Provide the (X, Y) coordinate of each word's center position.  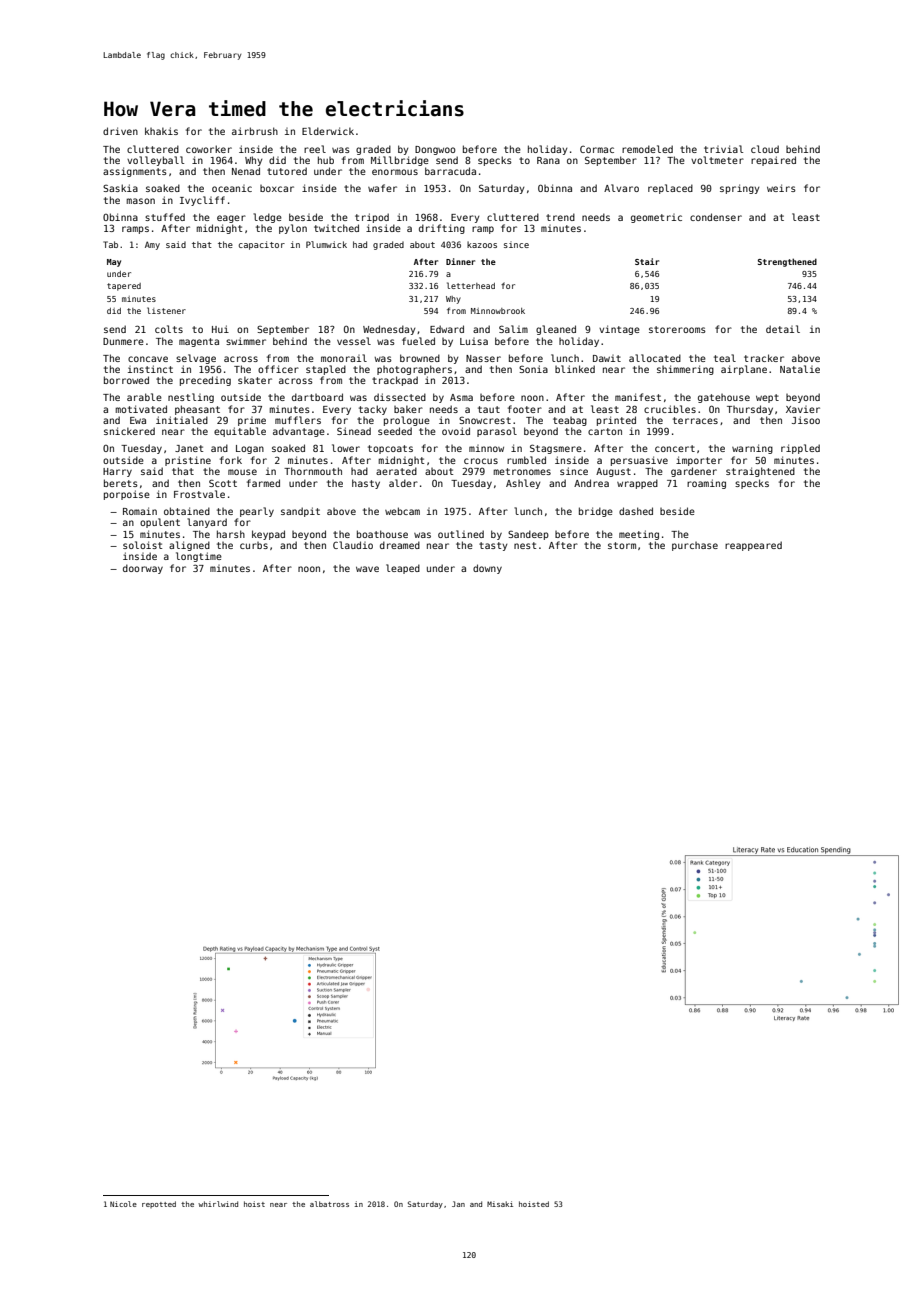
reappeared (753, 546)
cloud (765, 149)
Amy (152, 245)
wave (367, 569)
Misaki (500, 1204)
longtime (199, 557)
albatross (329, 1204)
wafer (382, 188)
